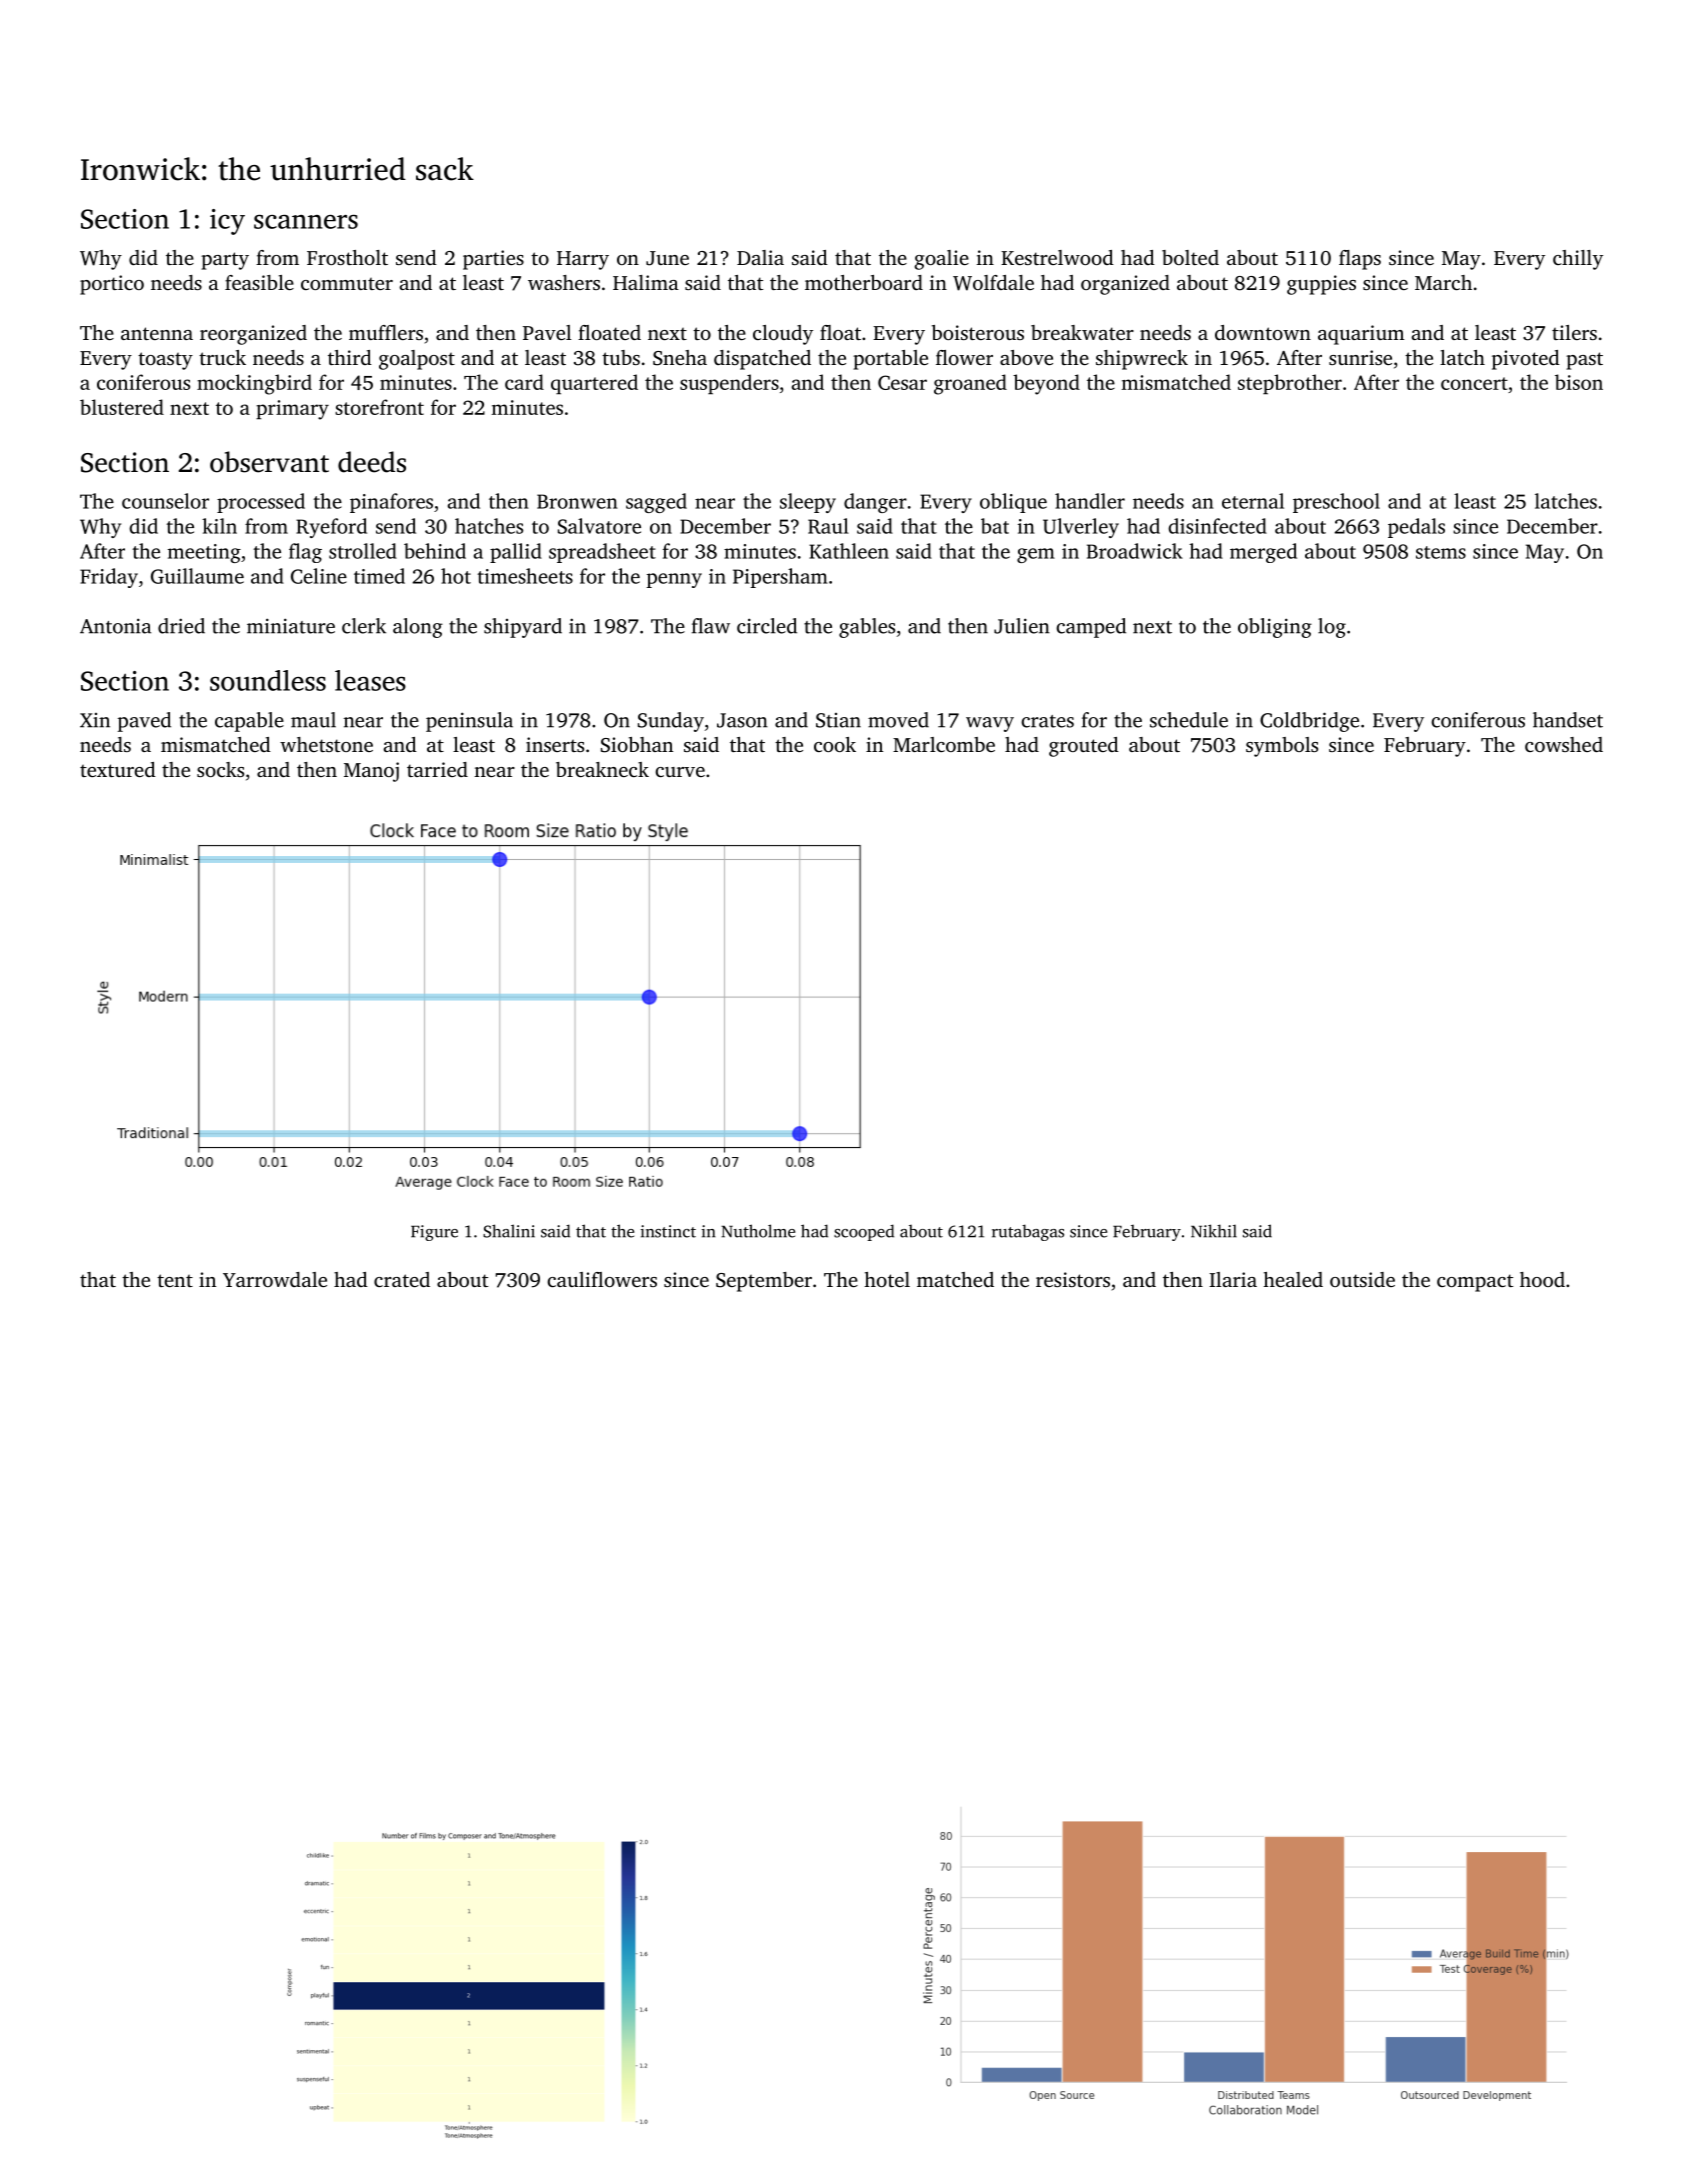 This document has height=2178, width=1683. I want to click on handset, so click(1568, 720).
